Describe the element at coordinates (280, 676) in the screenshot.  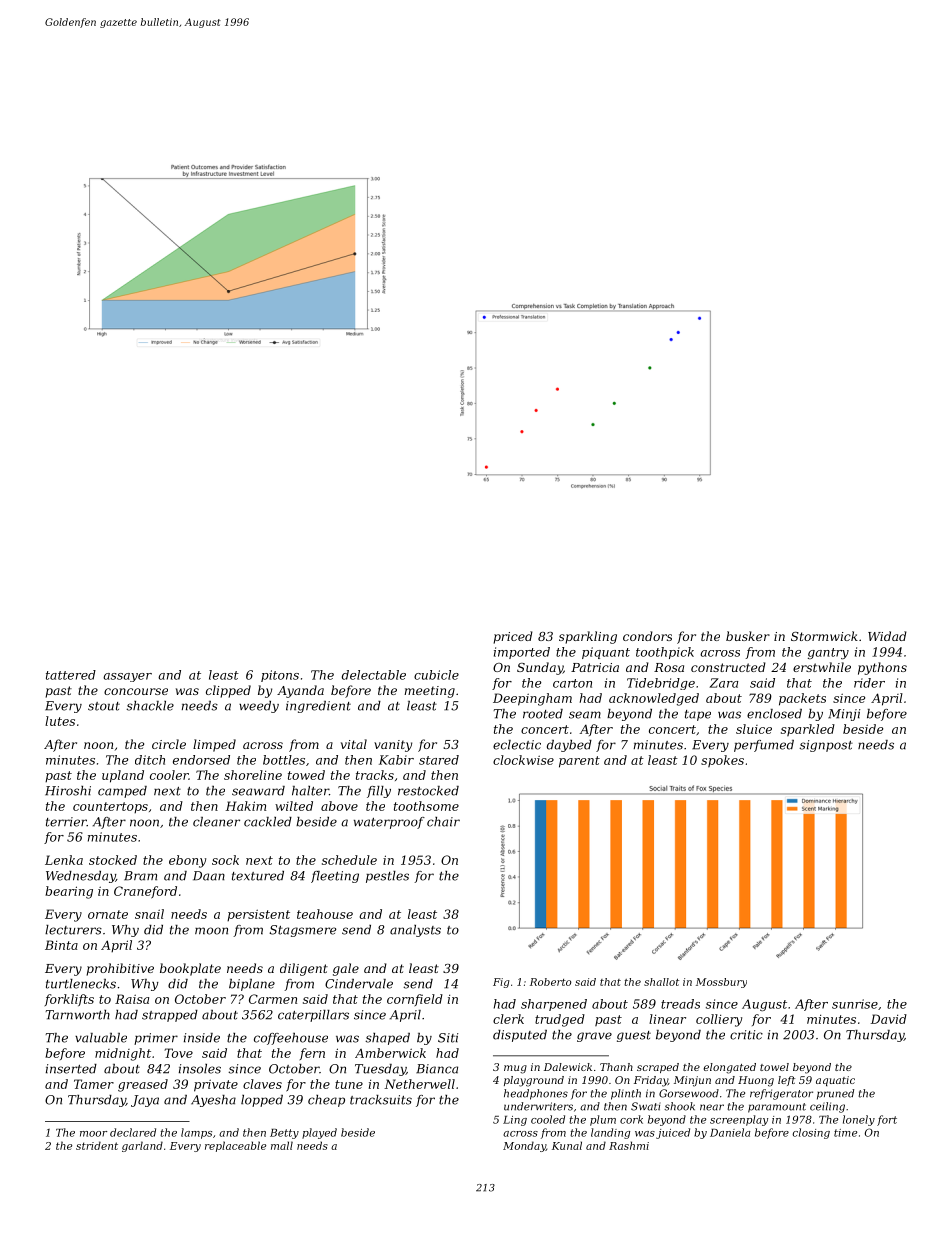
I see `pitons` at that location.
